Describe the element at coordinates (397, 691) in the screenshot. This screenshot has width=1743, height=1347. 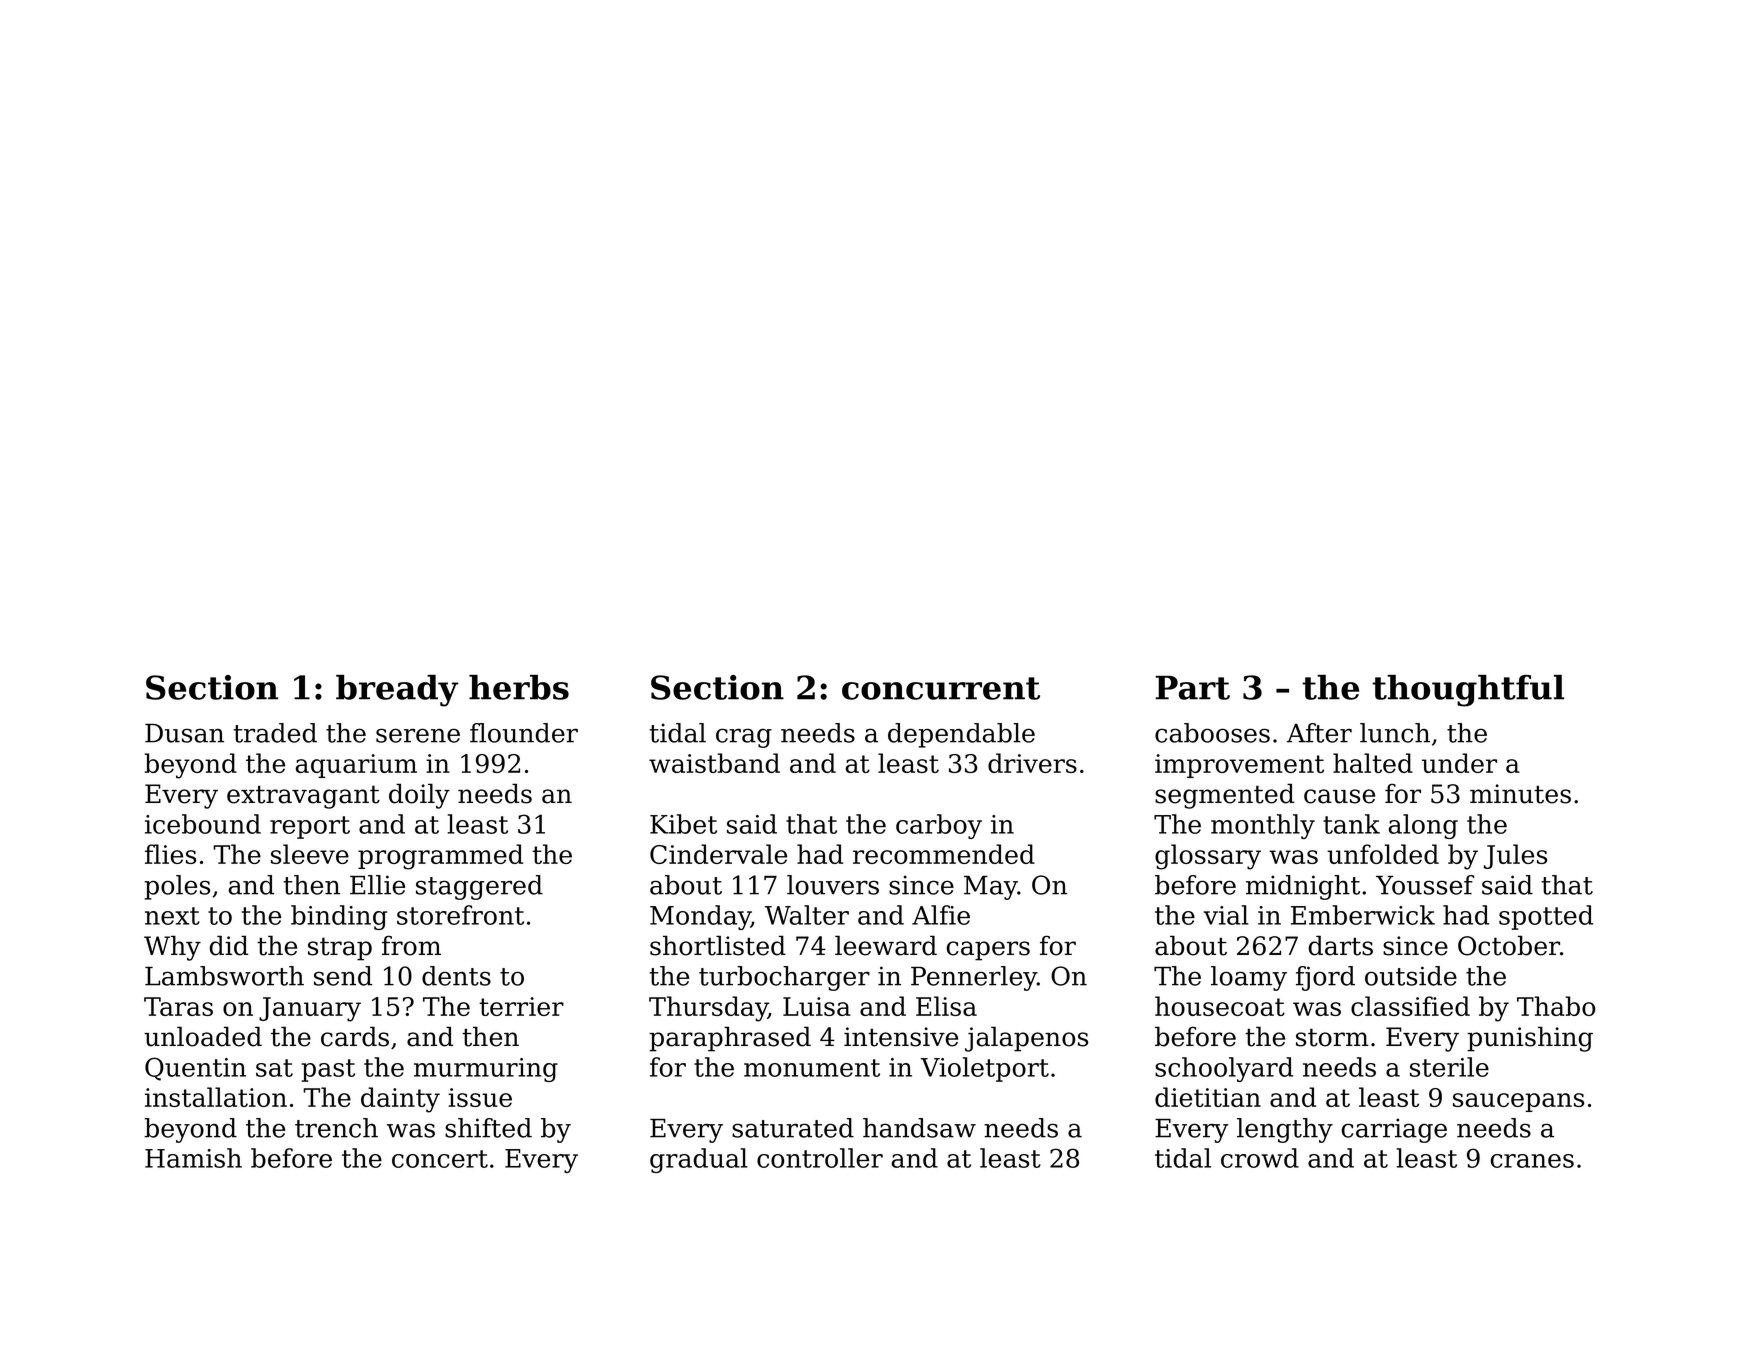
I see `bready` at that location.
